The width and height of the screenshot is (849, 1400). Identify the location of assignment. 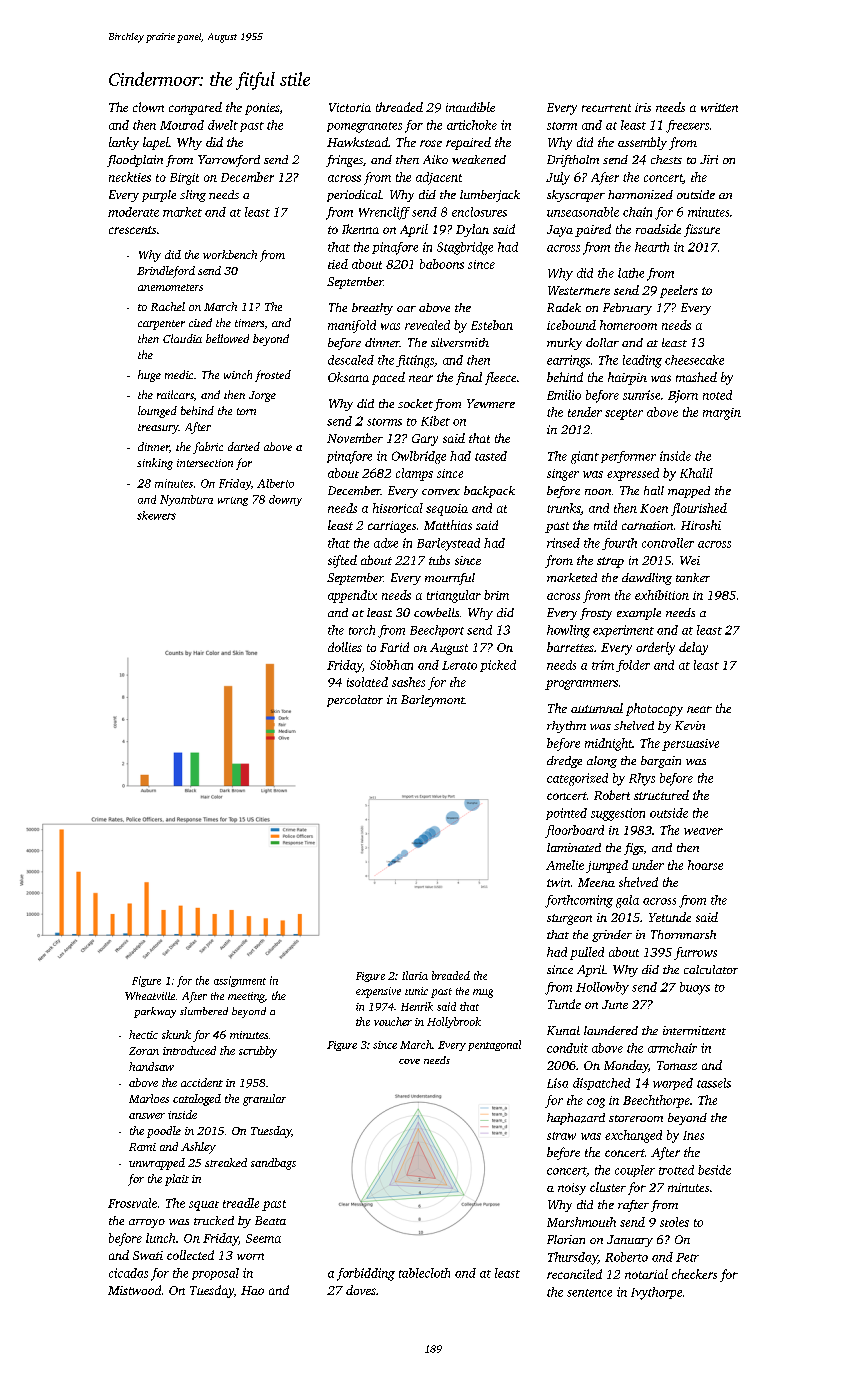
(240, 981).
